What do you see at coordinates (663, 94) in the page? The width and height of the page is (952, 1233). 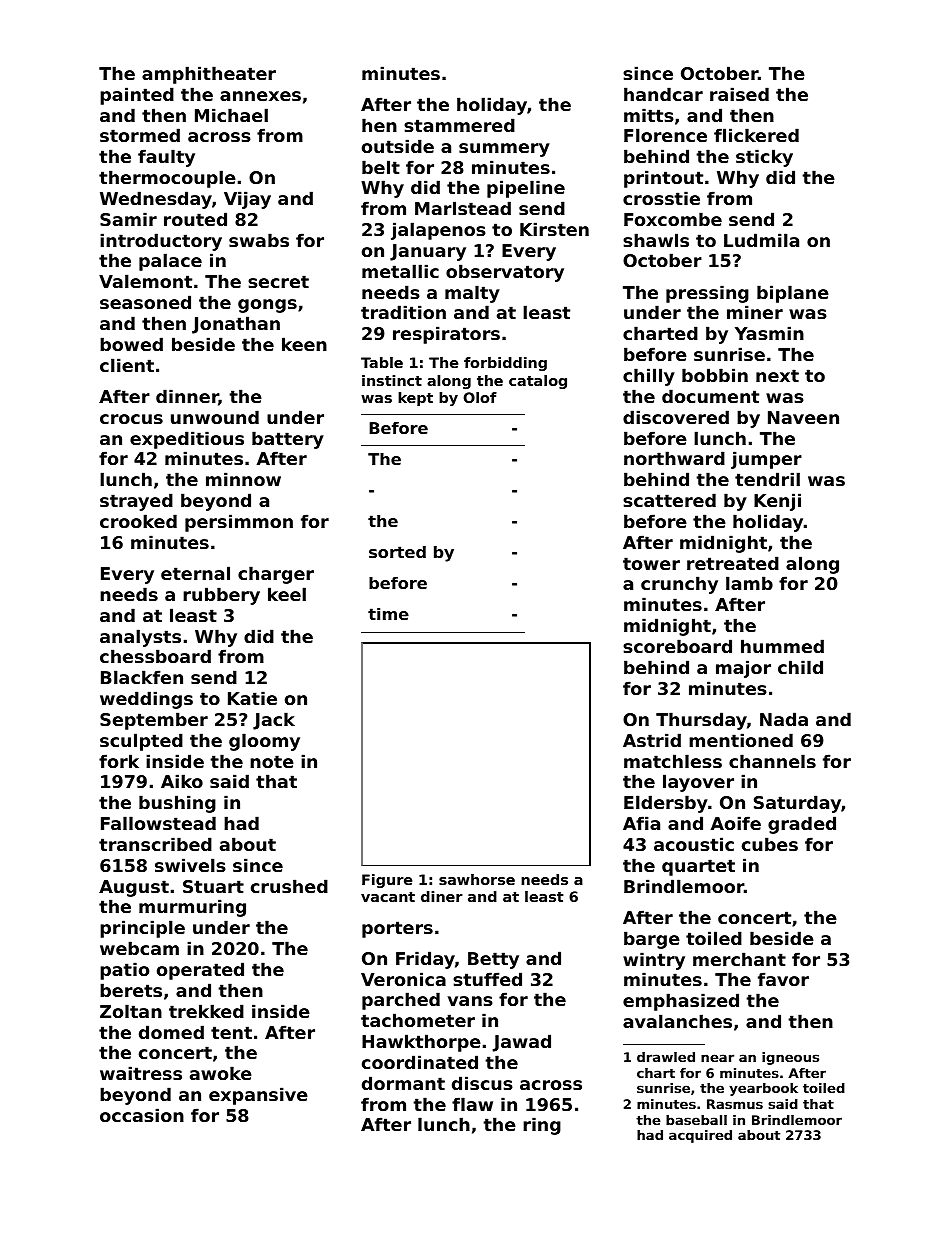 I see `handcar` at bounding box center [663, 94].
